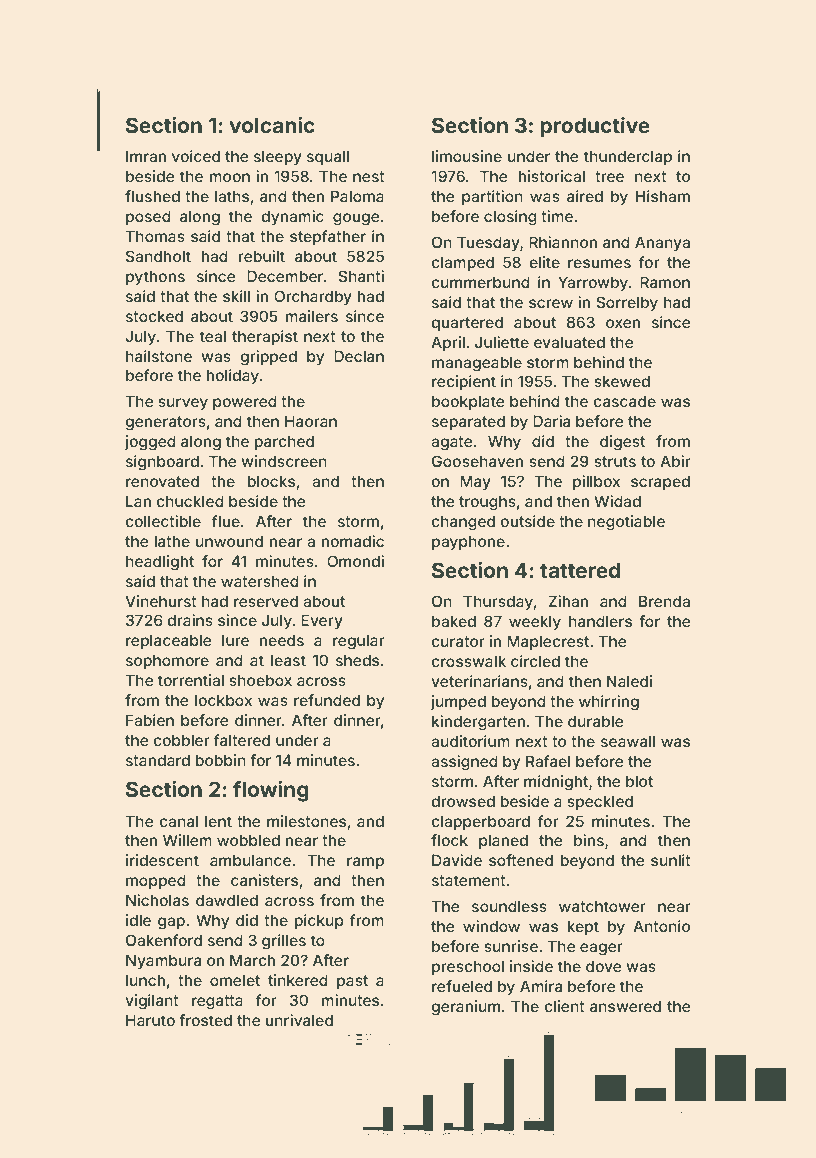  Describe the element at coordinates (213, 336) in the screenshot. I see `teal` at that location.
